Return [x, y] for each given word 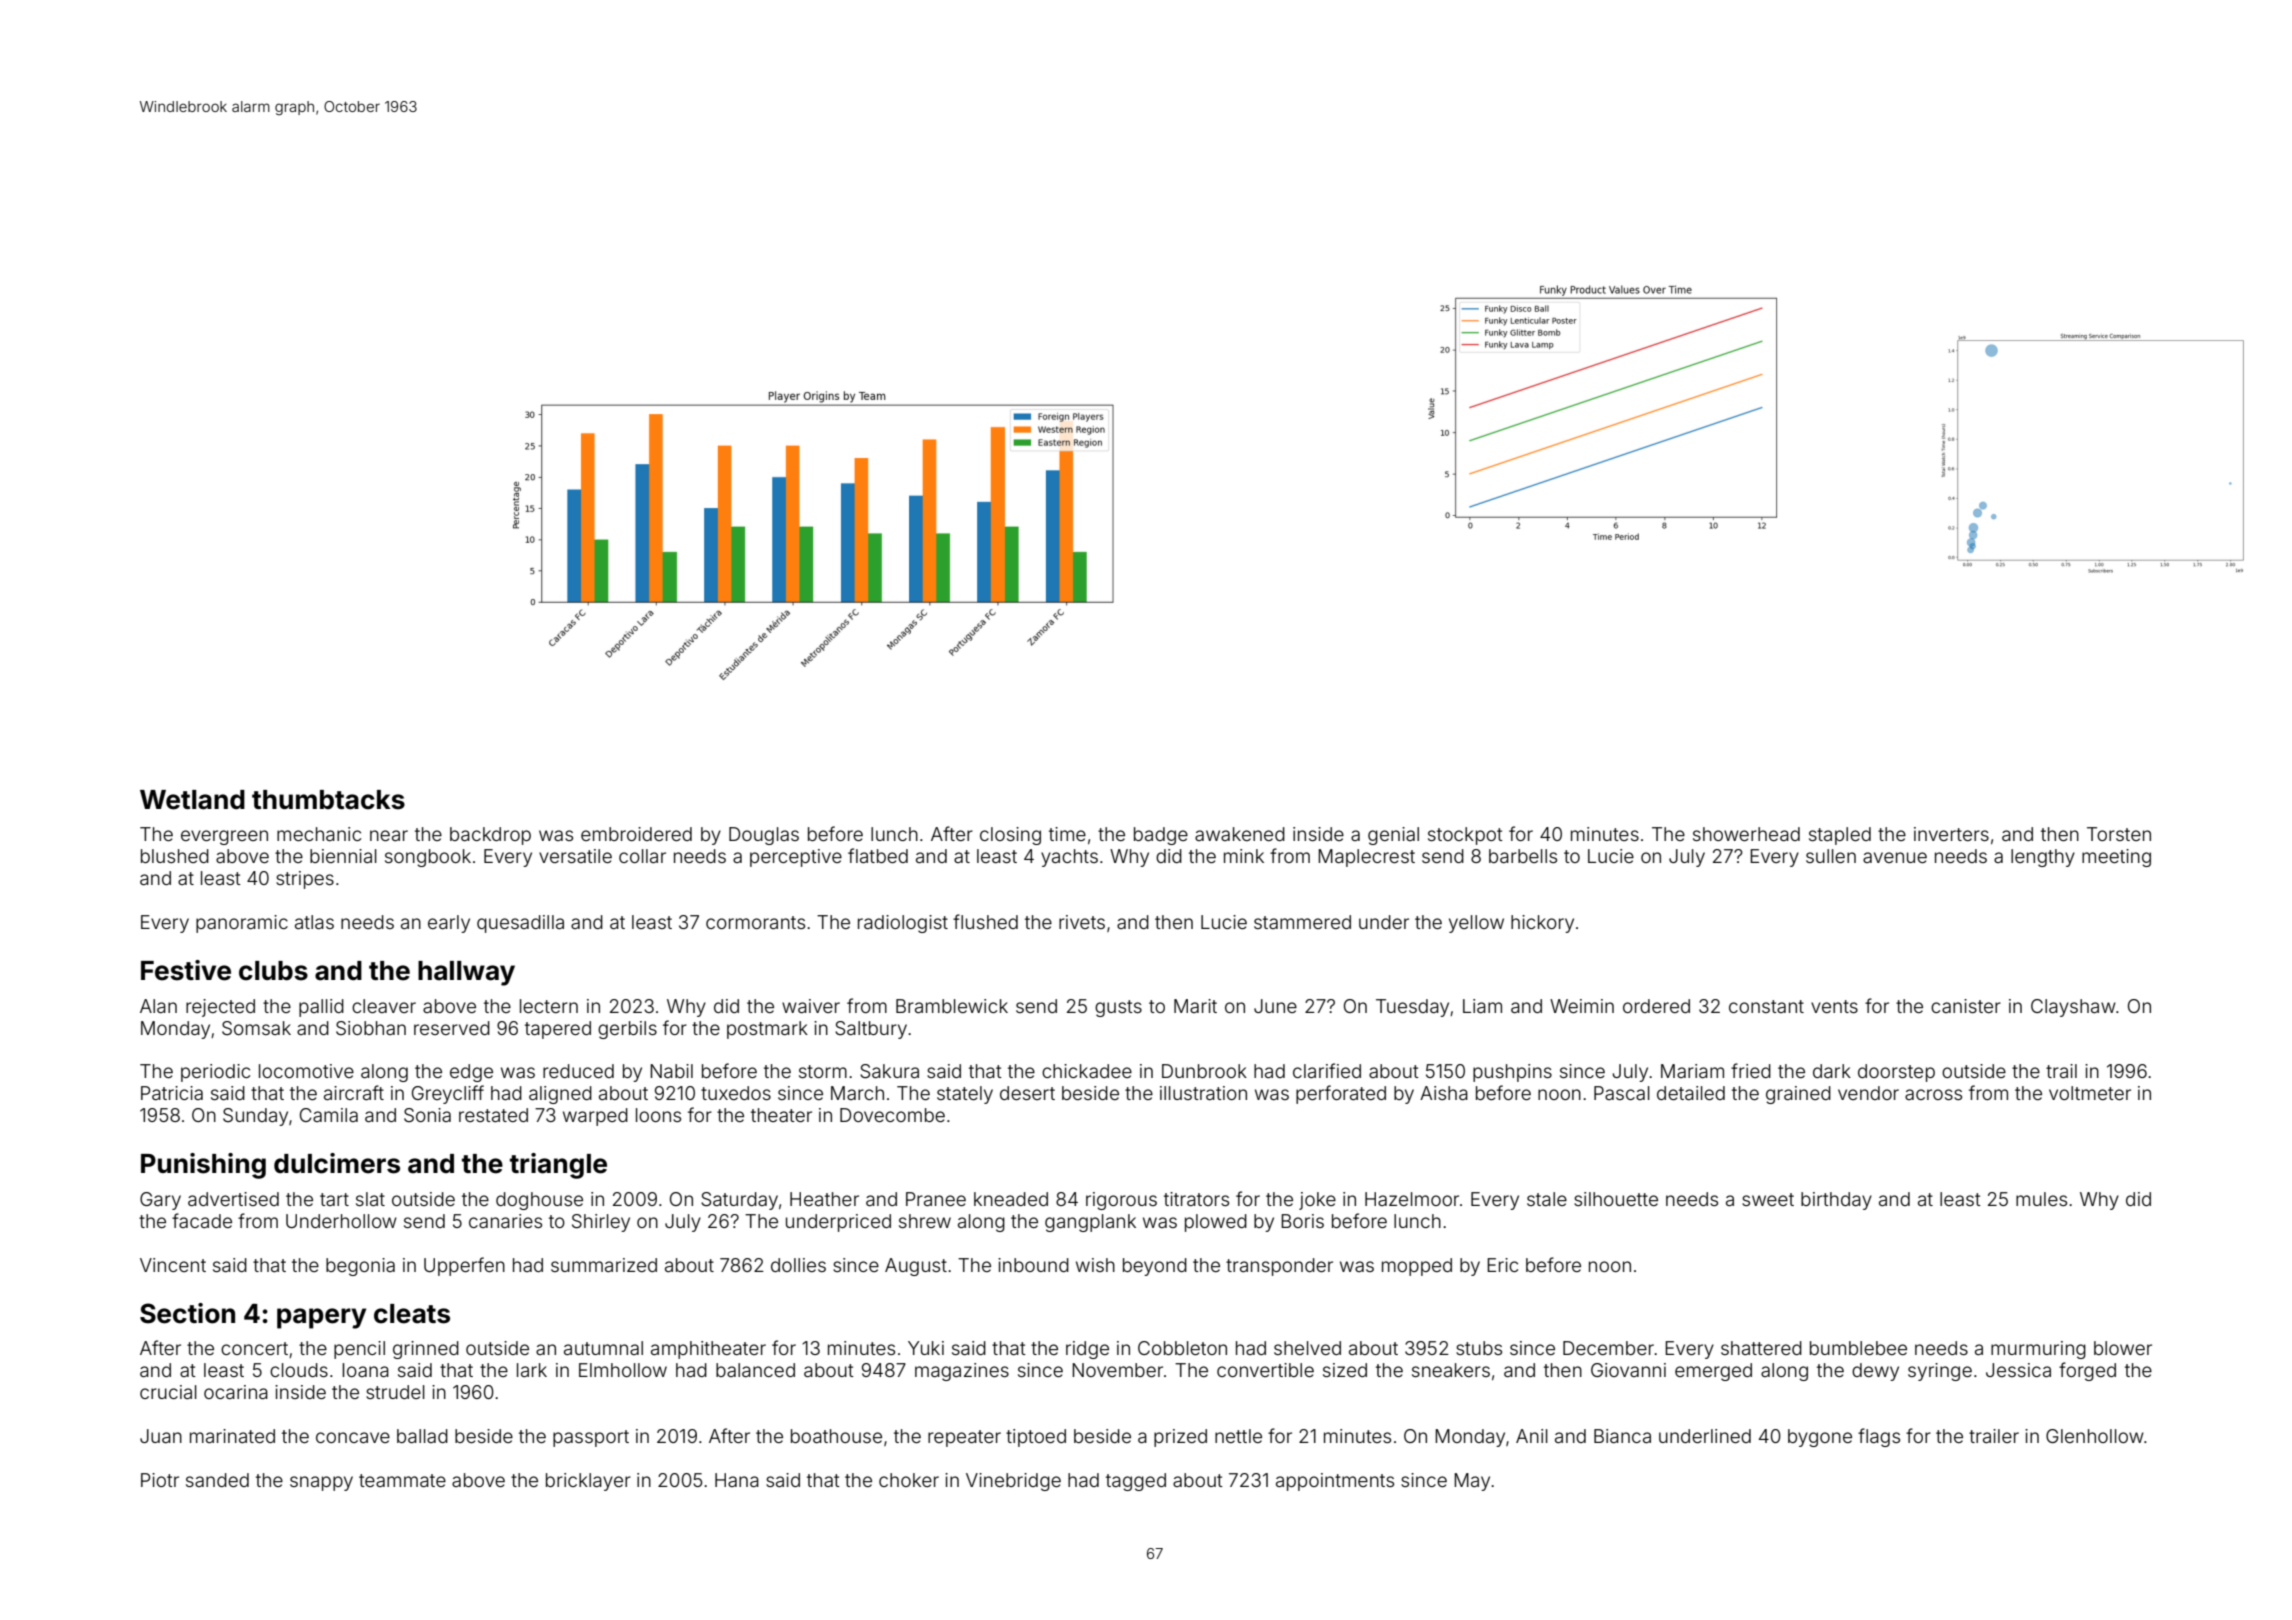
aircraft [354, 1092]
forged [2087, 1371]
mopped [1417, 1267]
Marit [1195, 1006]
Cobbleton [1182, 1348]
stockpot [1465, 836]
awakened [1240, 834]
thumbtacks [328, 800]
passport [591, 1438]
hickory [1542, 924]
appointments [1335, 1482]
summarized [604, 1265]
